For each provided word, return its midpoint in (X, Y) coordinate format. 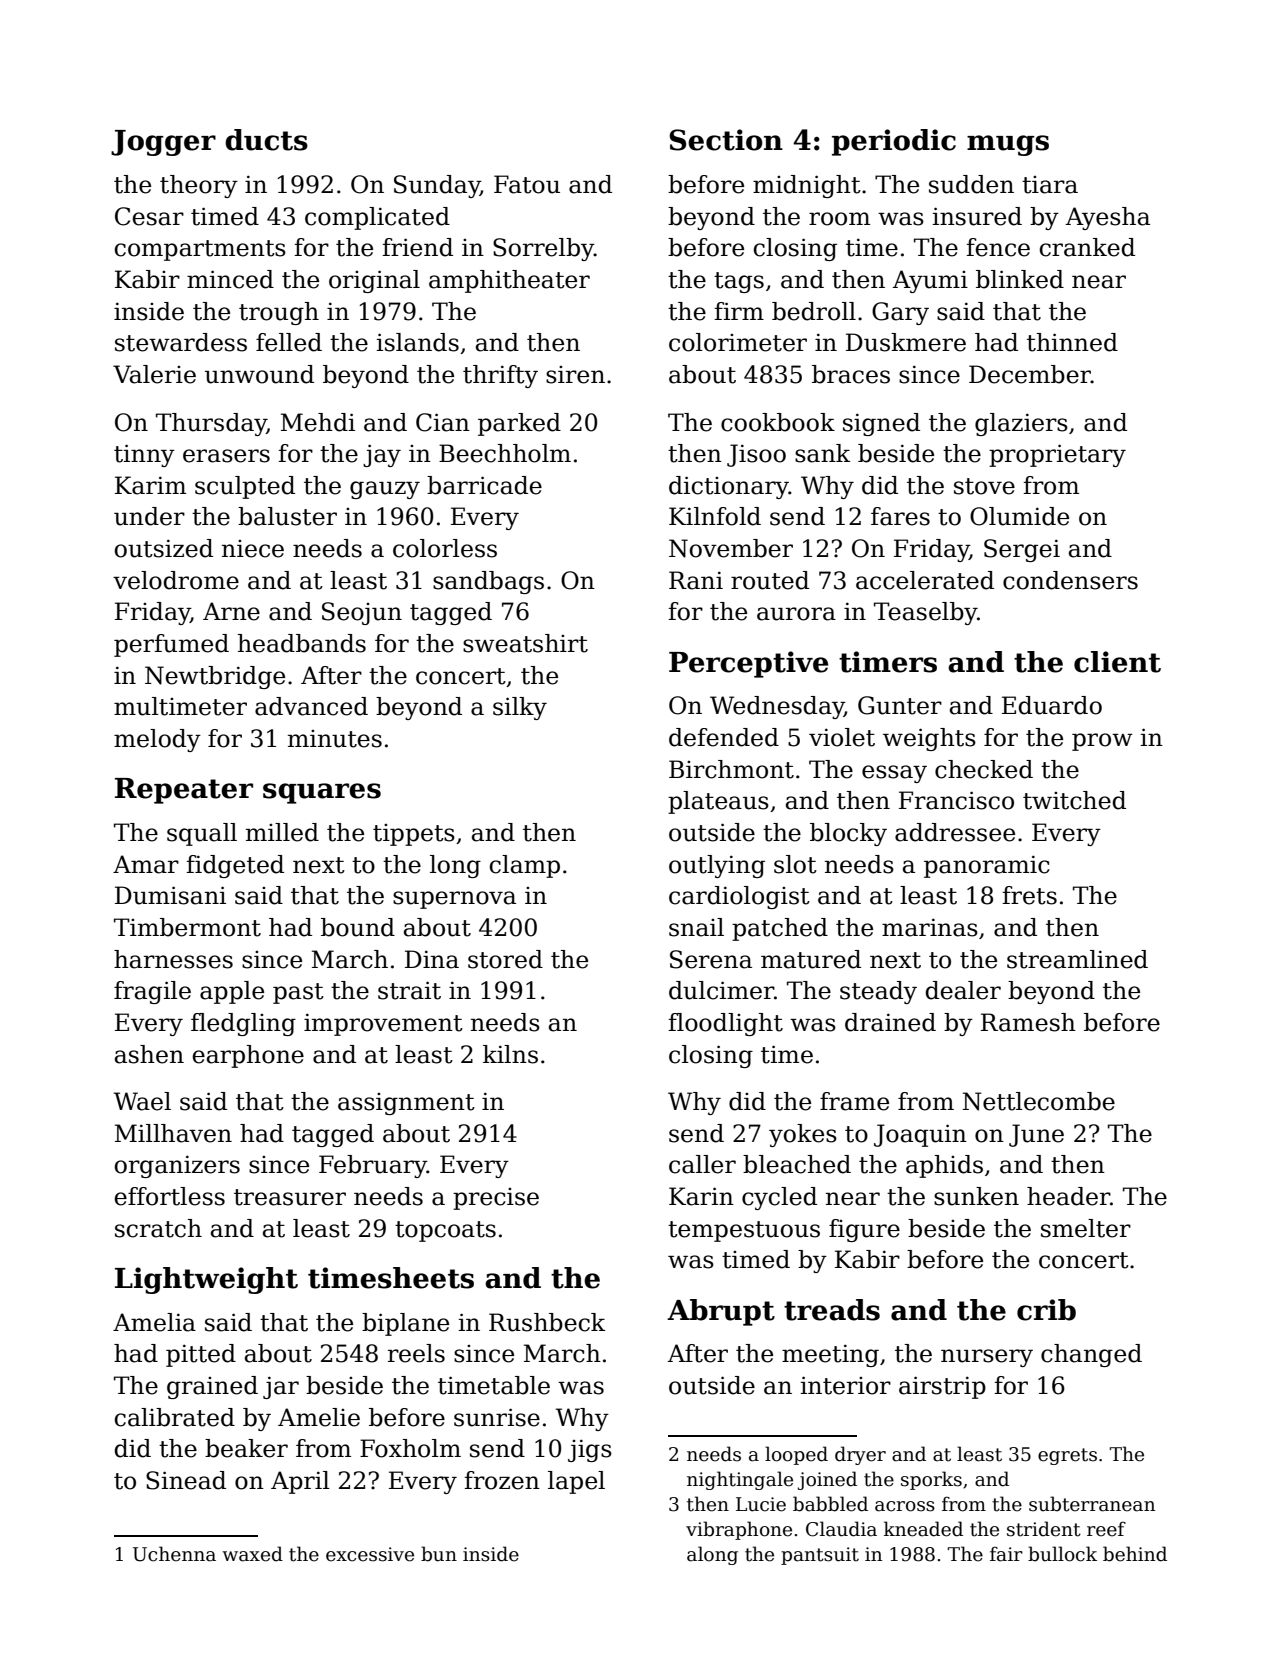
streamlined (1077, 959)
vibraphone (739, 1530)
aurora (796, 614)
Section (726, 140)
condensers (1070, 580)
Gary (900, 313)
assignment (406, 1104)
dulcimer (721, 990)
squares (322, 793)
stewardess (181, 342)
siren (575, 375)
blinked (1020, 279)
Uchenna (174, 1554)
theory (199, 186)
